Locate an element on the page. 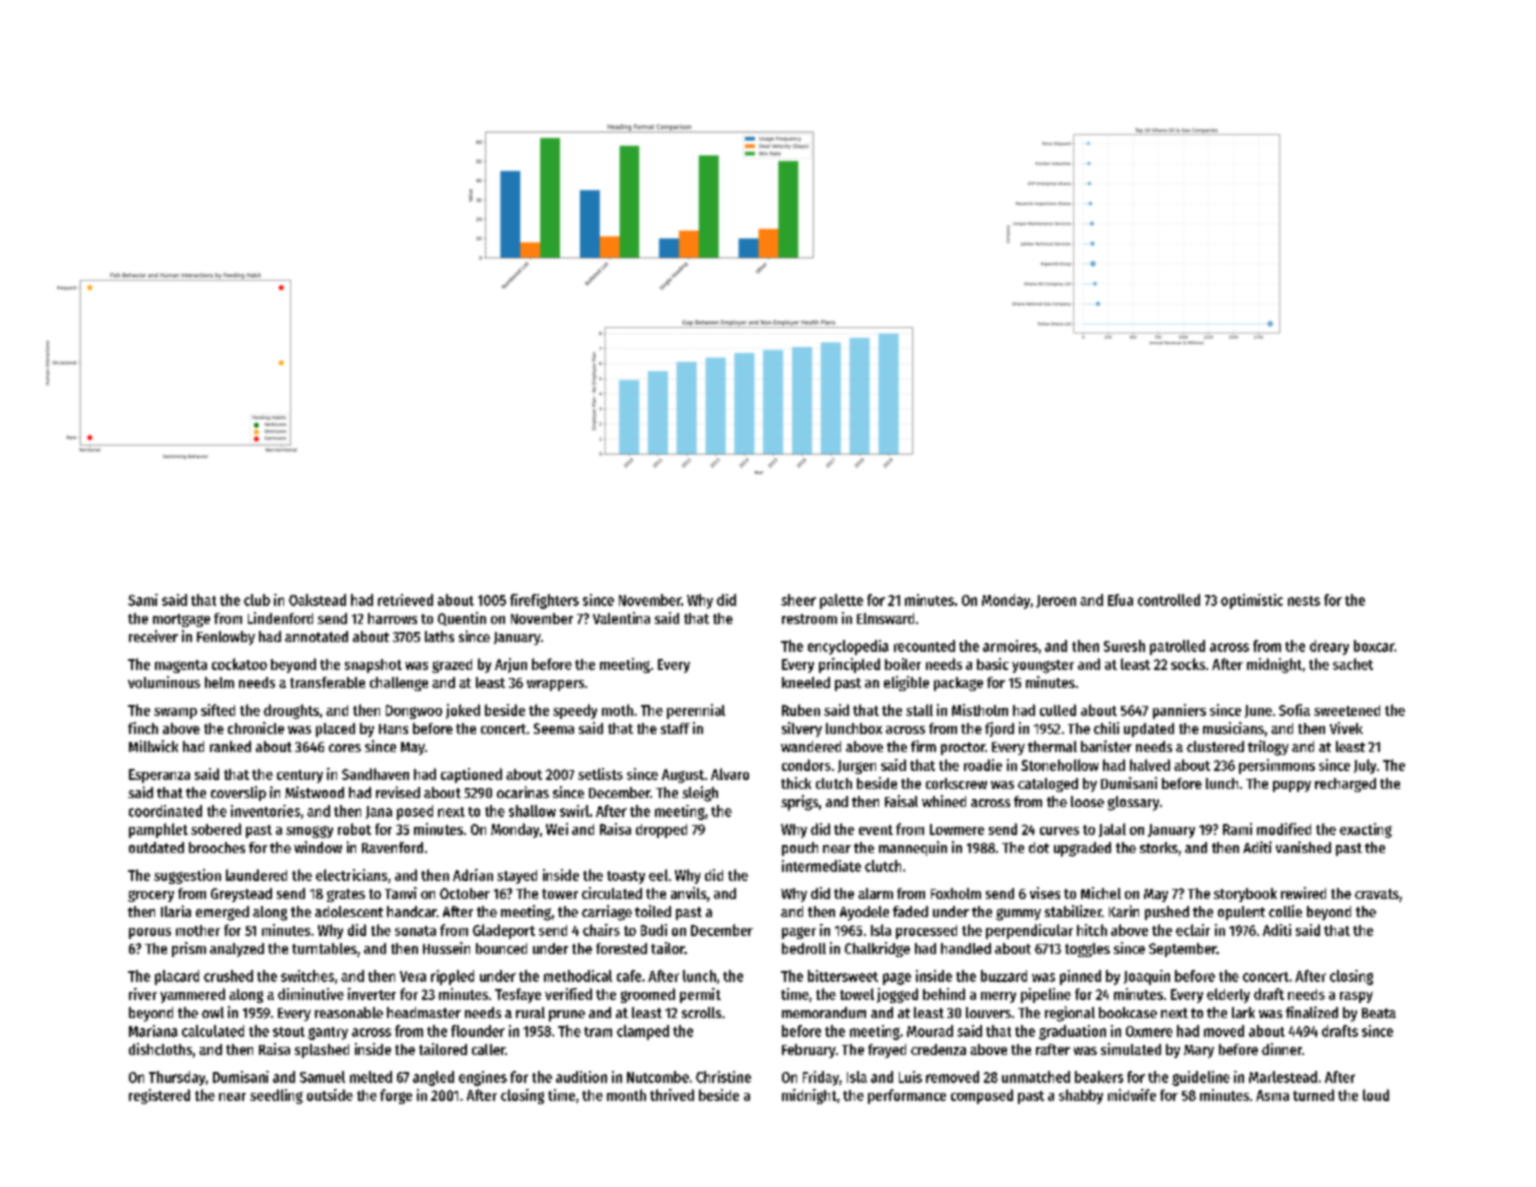 This page has width=1536, height=1187. Hans is located at coordinates (393, 729).
